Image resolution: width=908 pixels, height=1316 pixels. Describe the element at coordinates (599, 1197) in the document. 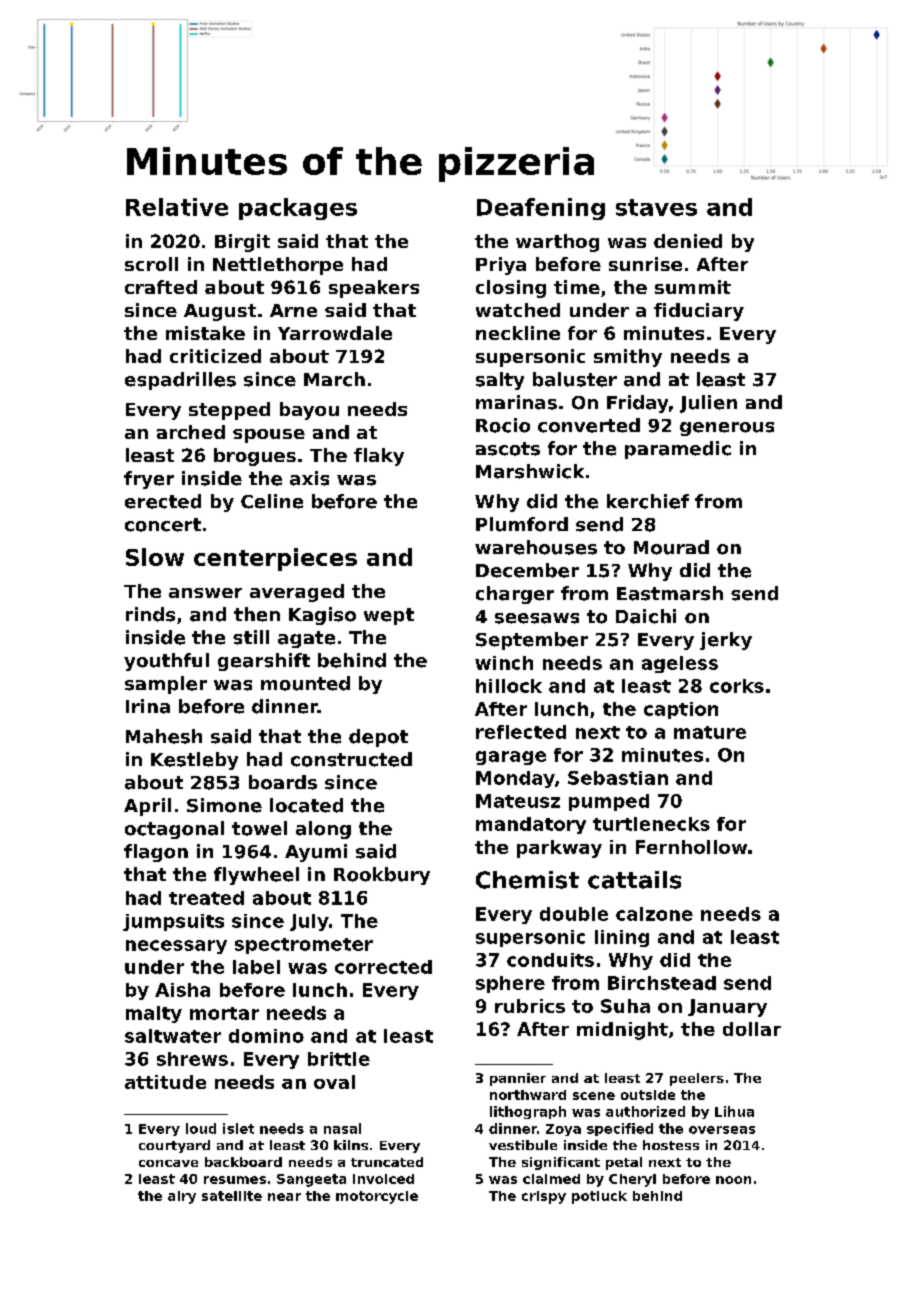

I see `potluck` at that location.
